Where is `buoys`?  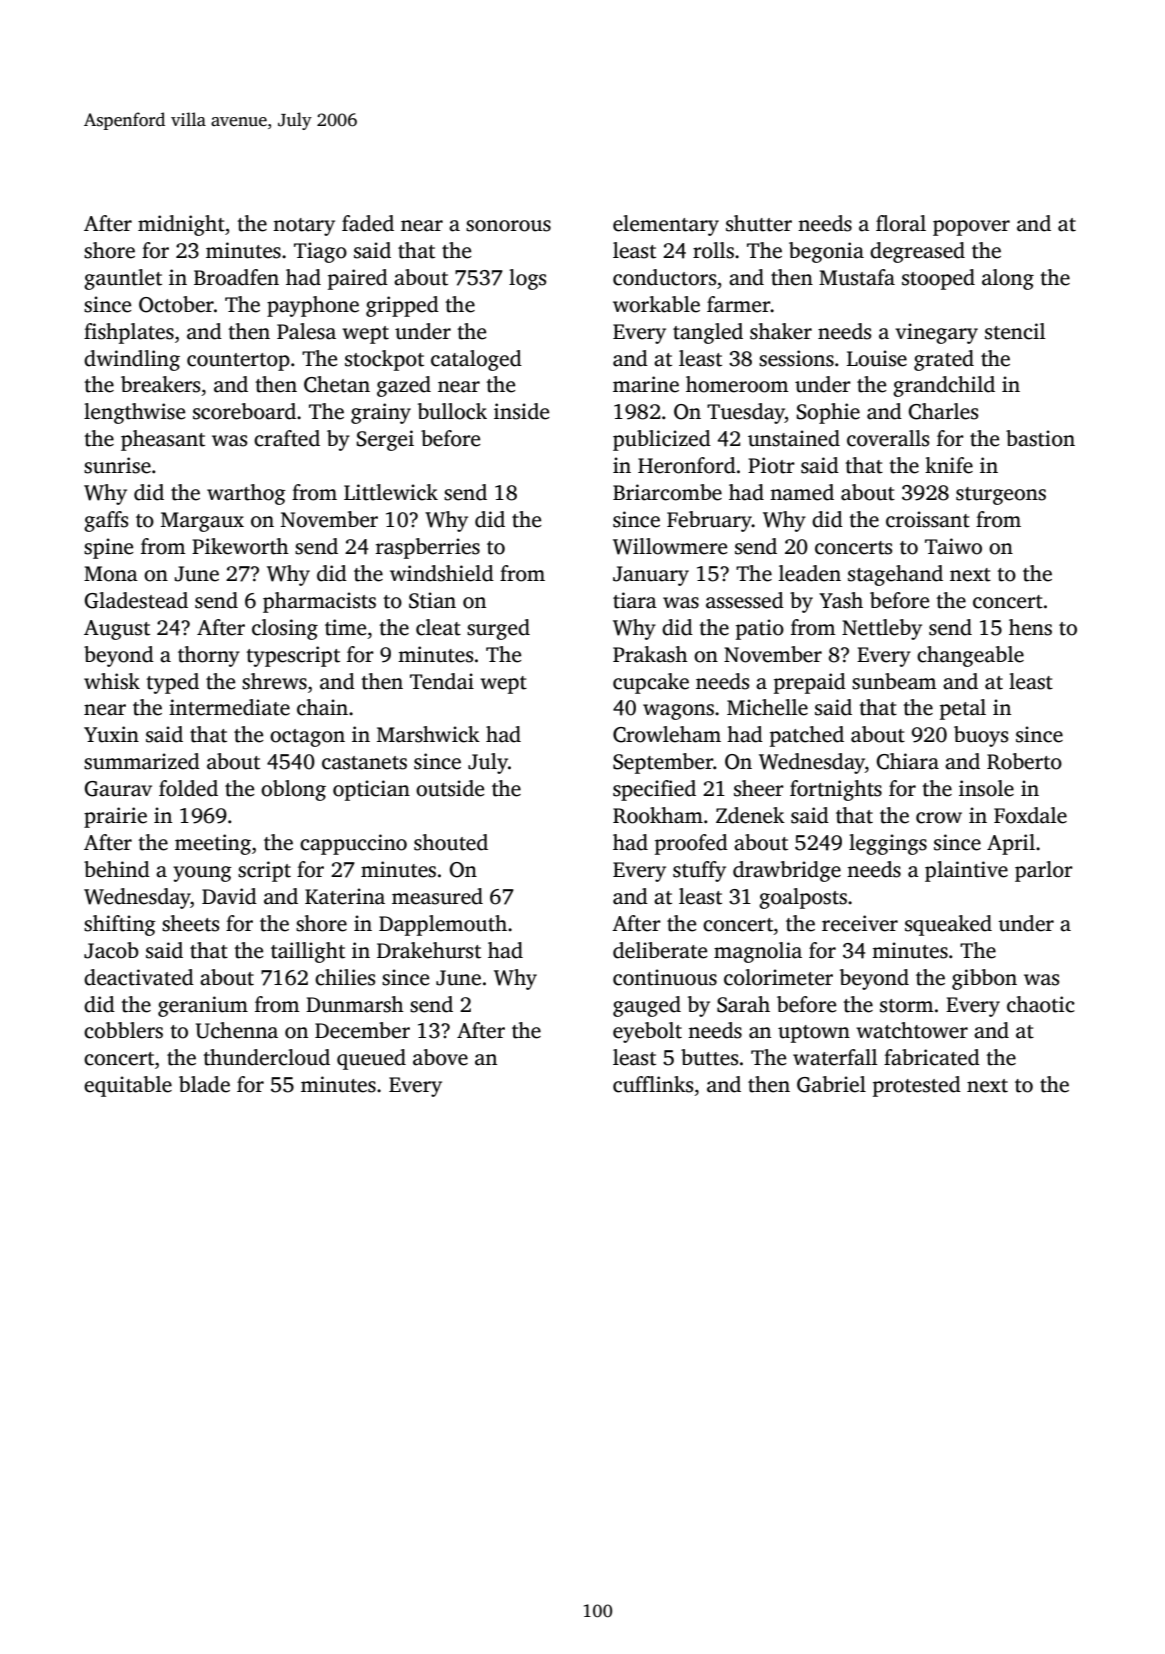 buoys is located at coordinates (981, 736).
